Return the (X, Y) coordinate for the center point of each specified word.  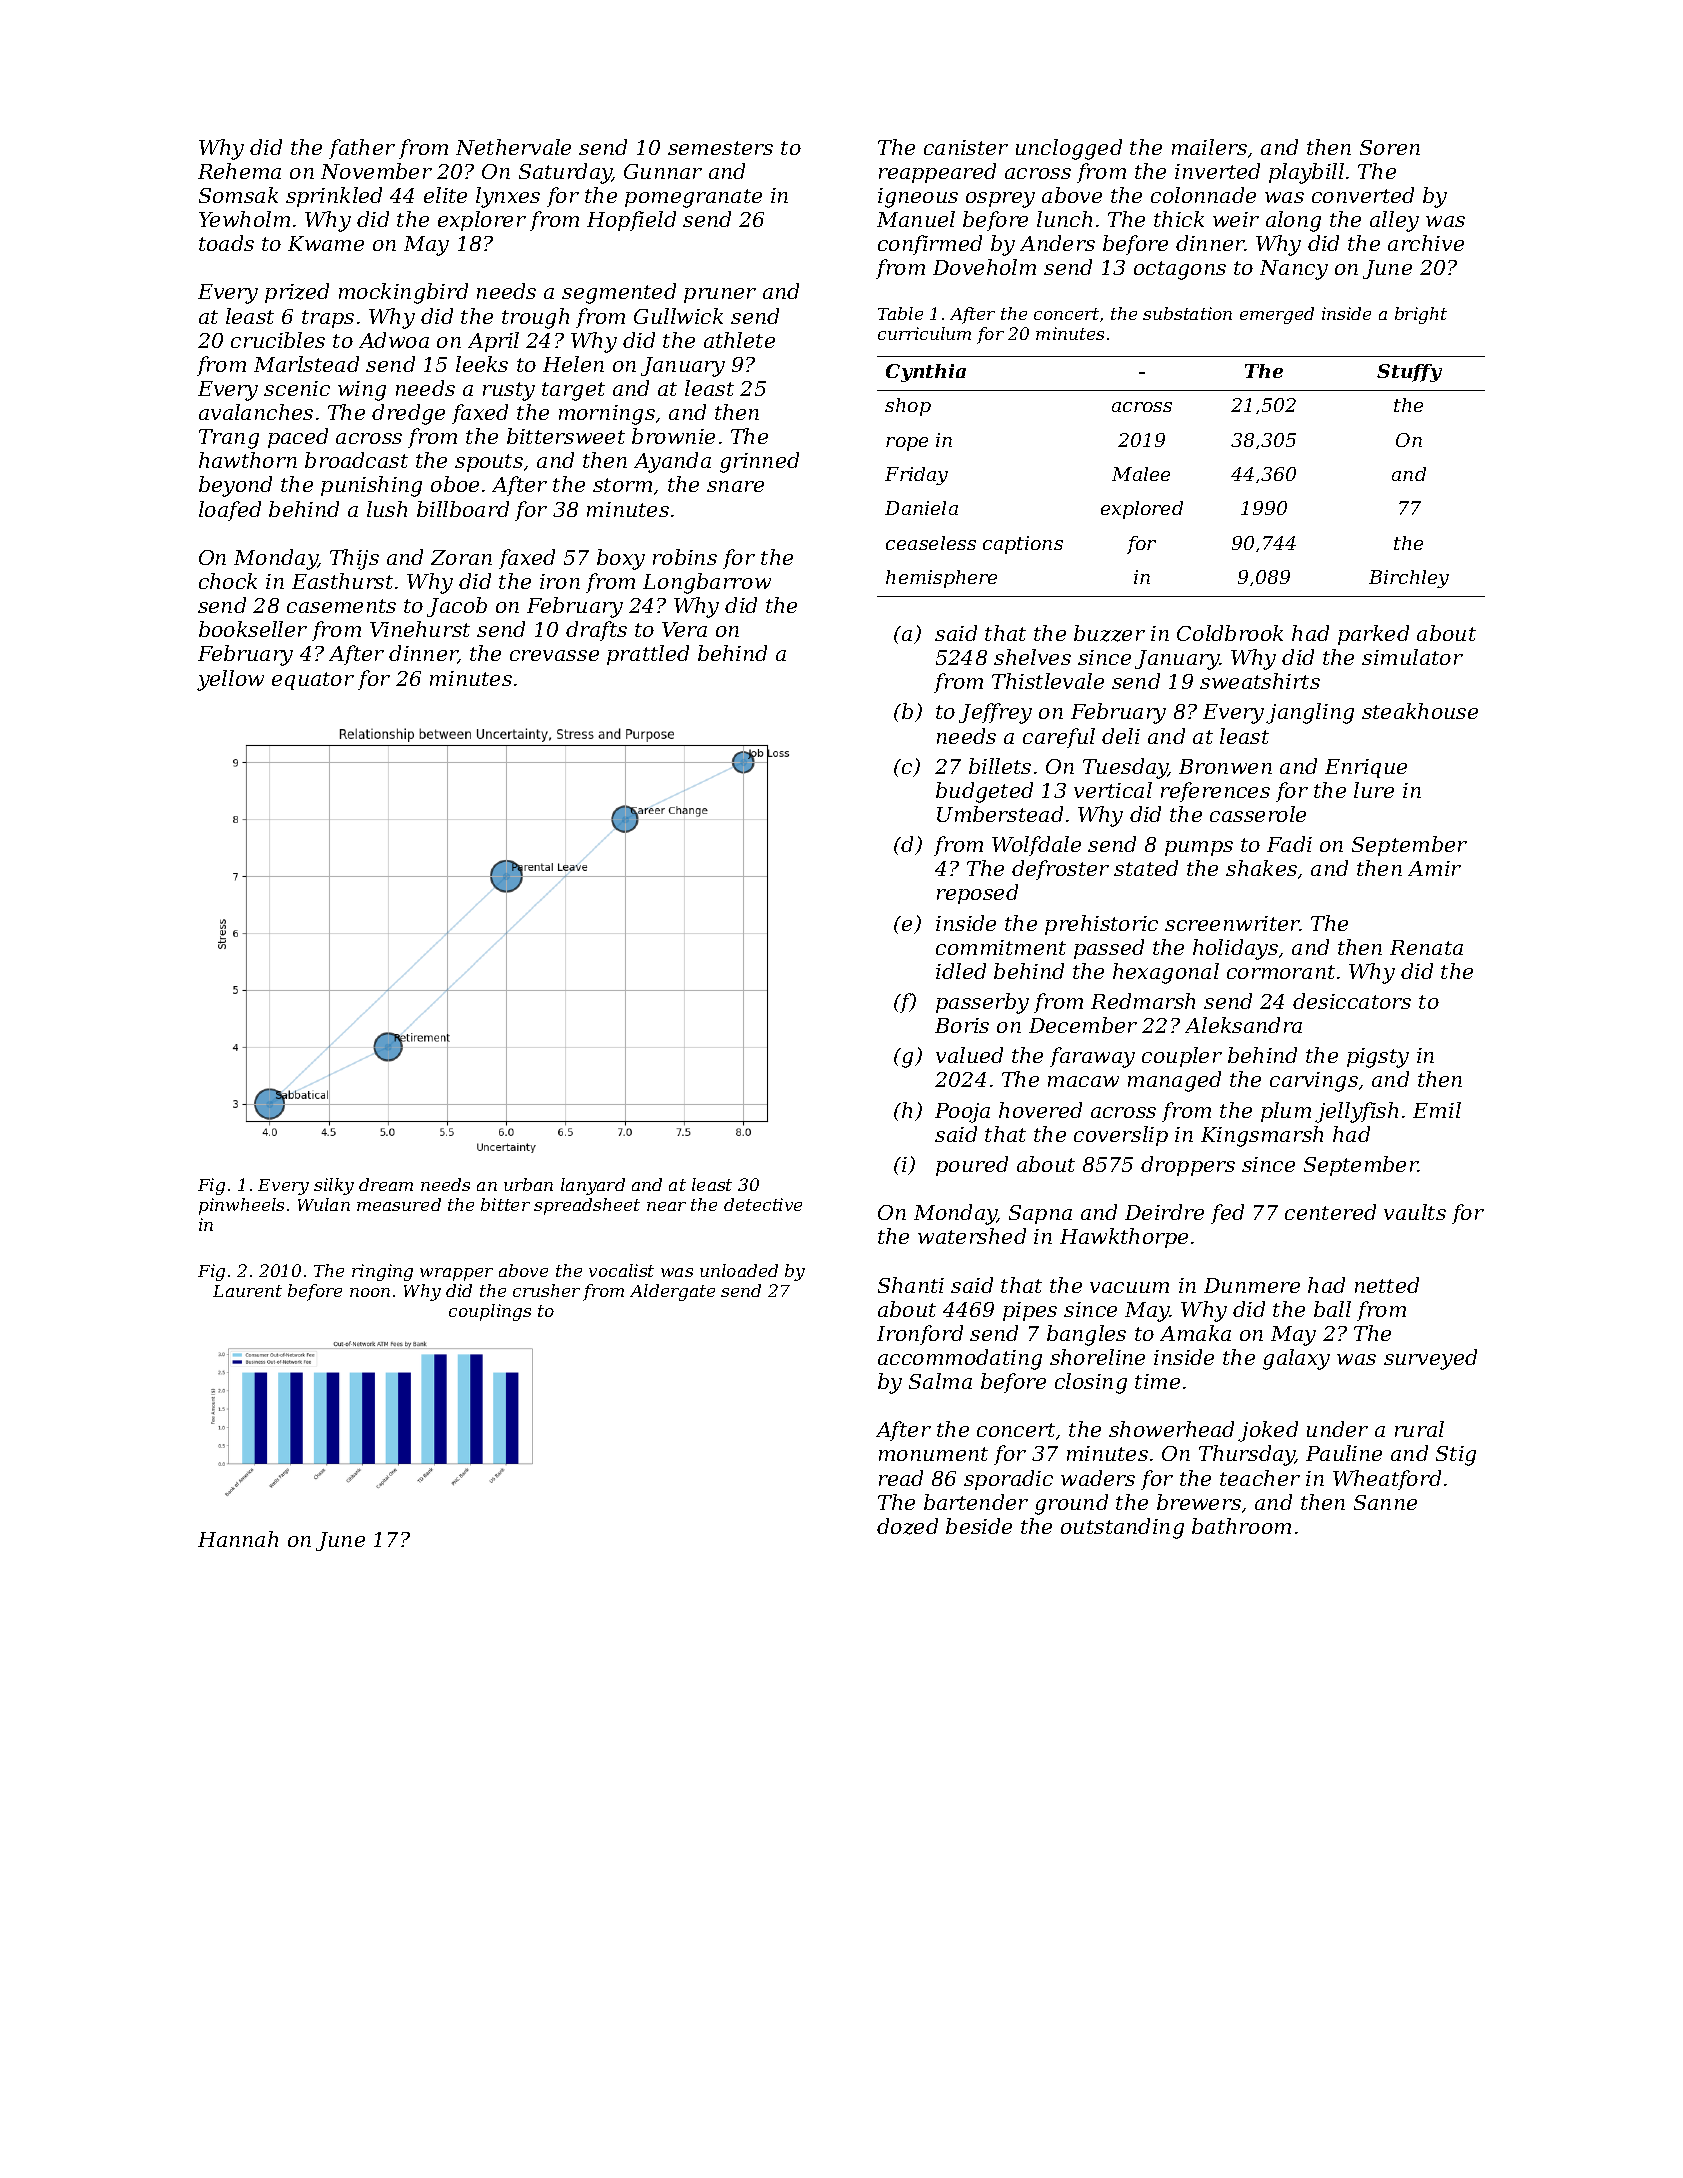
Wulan (324, 1204)
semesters (720, 148)
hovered (1040, 1110)
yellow (230, 680)
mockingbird (403, 293)
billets (1000, 766)
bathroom (1241, 1526)
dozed (907, 1526)
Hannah (238, 1539)
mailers (1209, 147)
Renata (1426, 947)
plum (1286, 1112)
